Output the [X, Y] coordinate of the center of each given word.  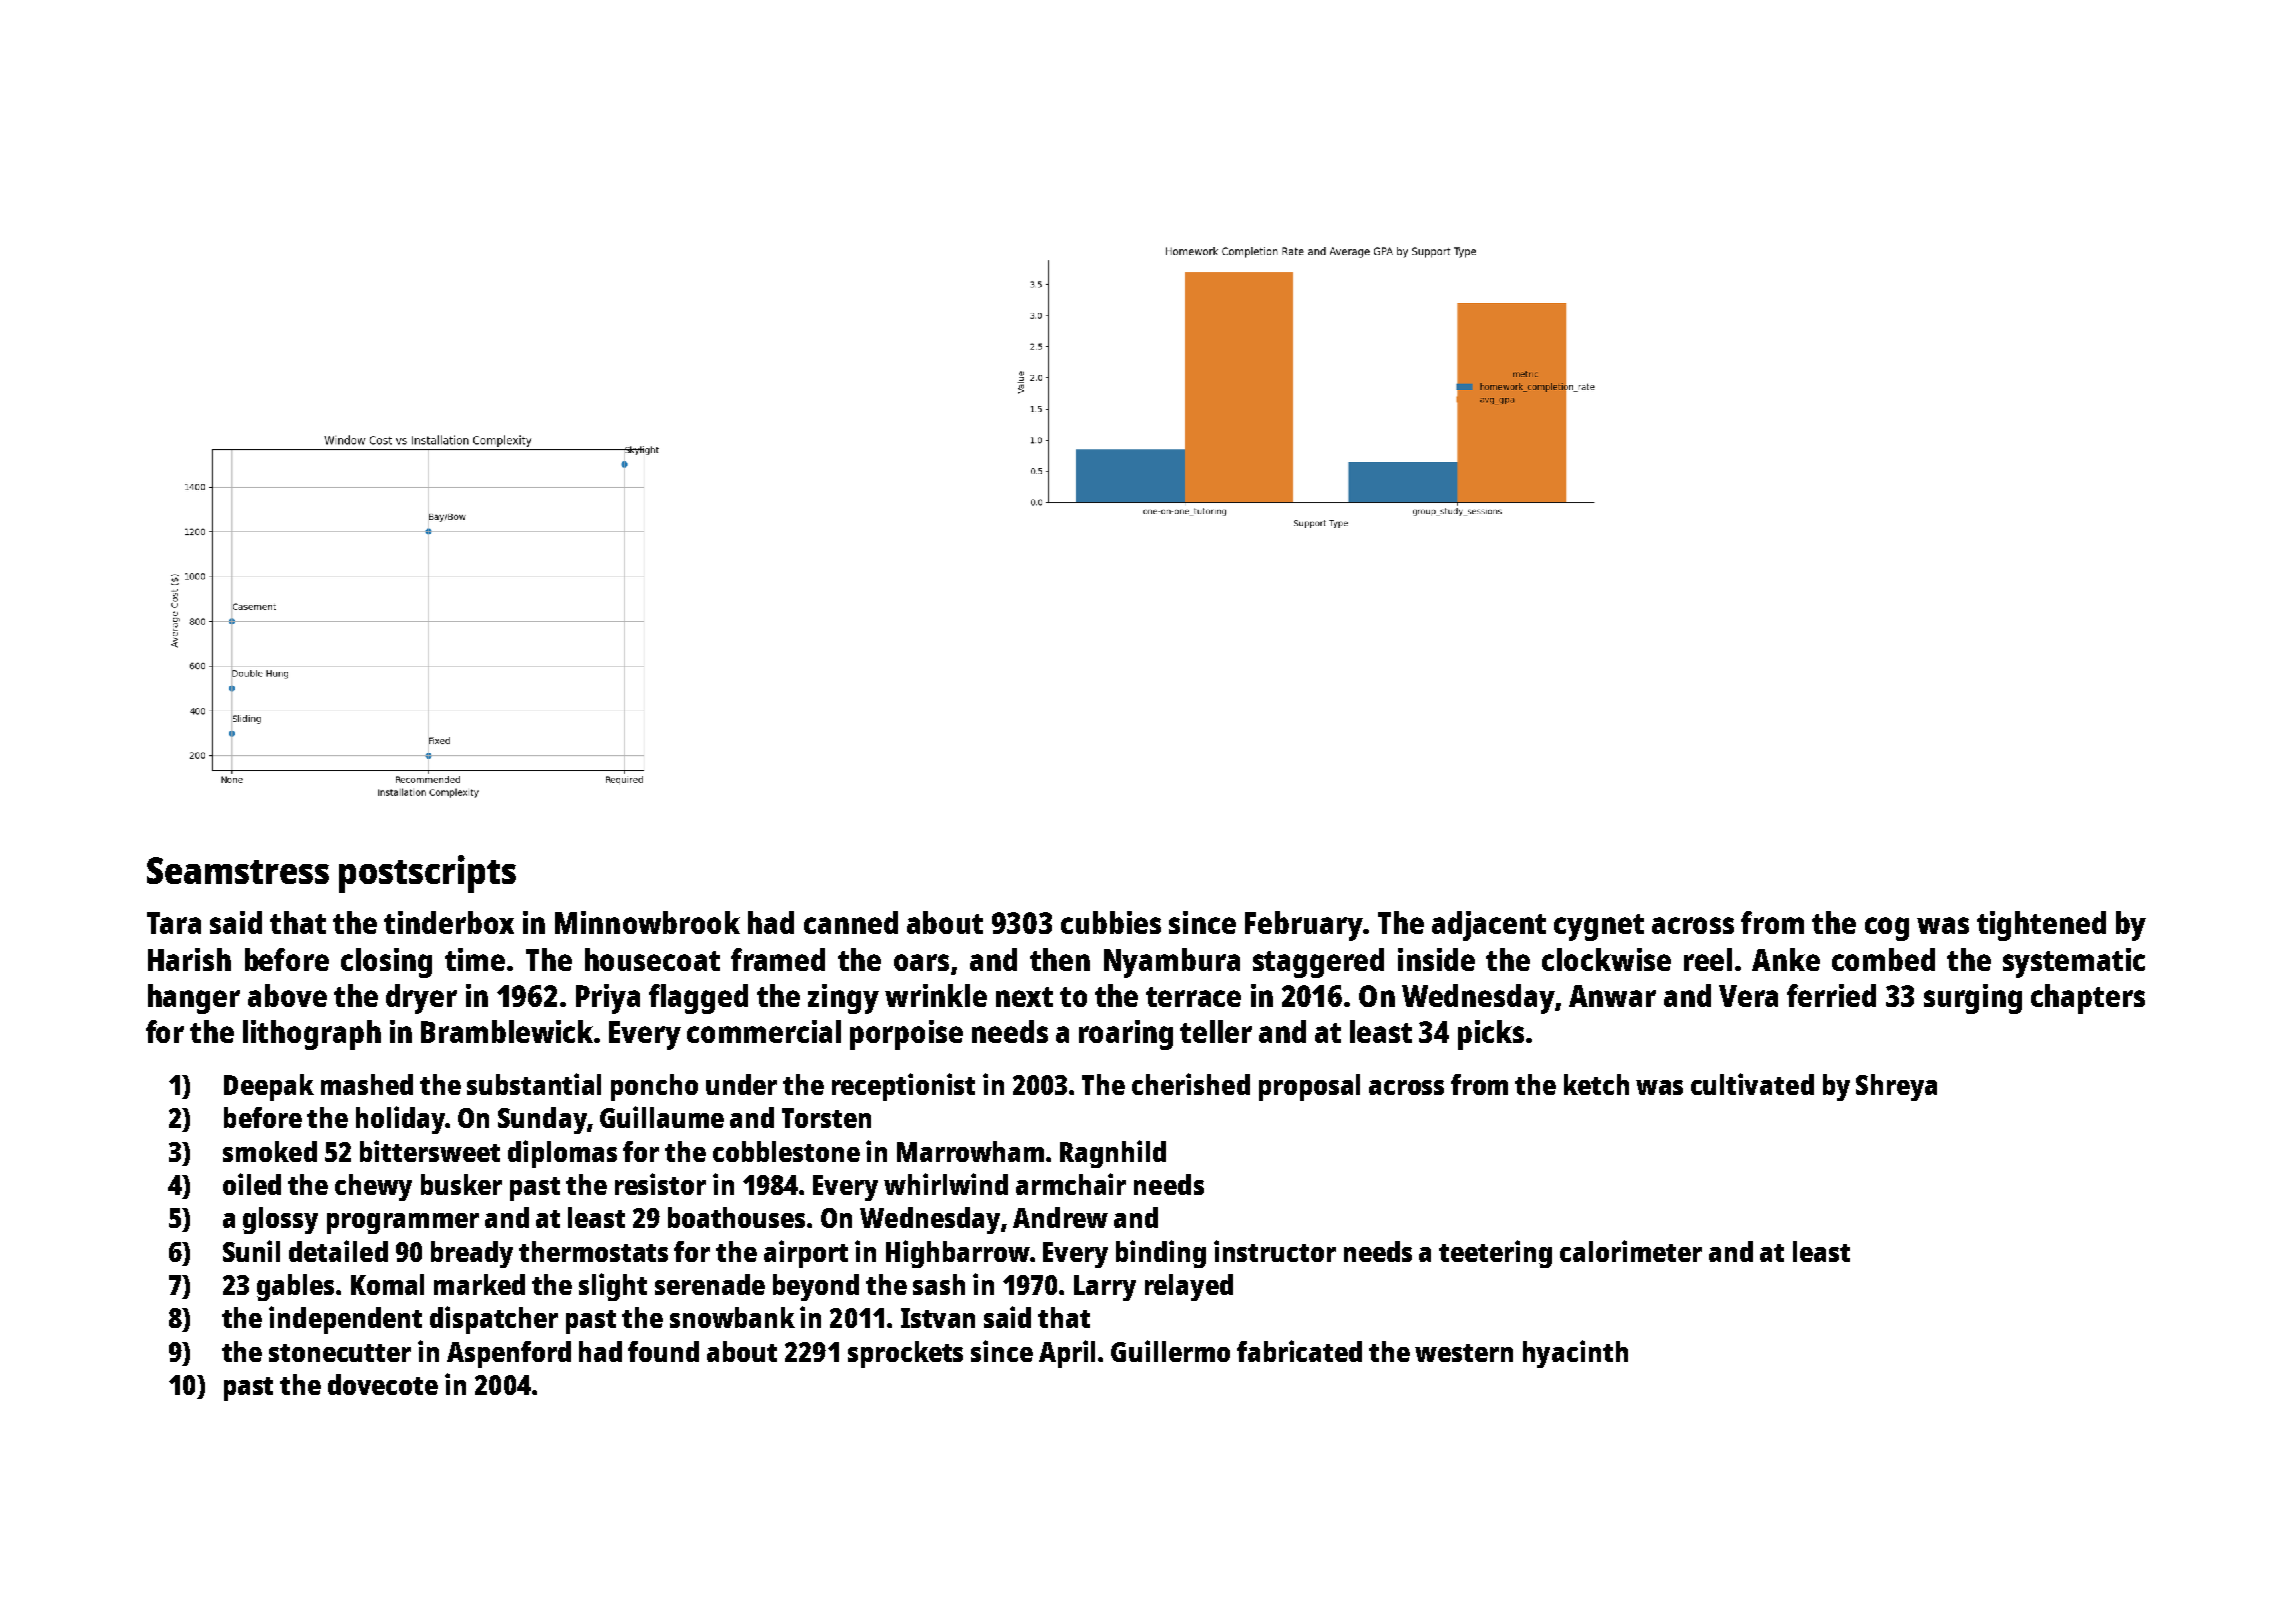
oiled [252, 1184]
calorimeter [1631, 1251]
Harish [189, 959]
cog [1887, 929]
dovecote [383, 1384]
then [1060, 959]
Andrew [1060, 1217]
